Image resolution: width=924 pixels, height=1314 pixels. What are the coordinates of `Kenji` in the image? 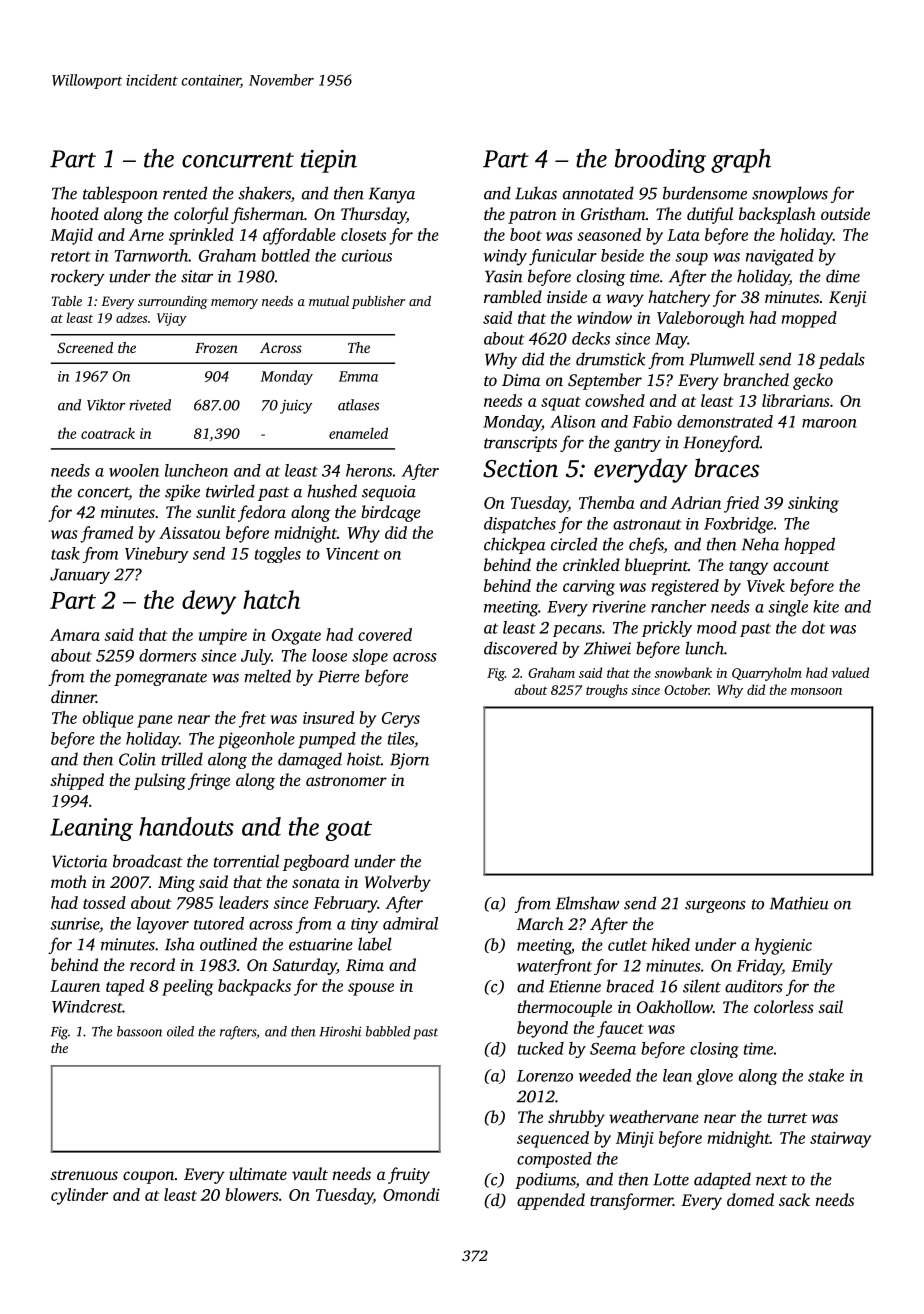 It's located at (847, 299).
